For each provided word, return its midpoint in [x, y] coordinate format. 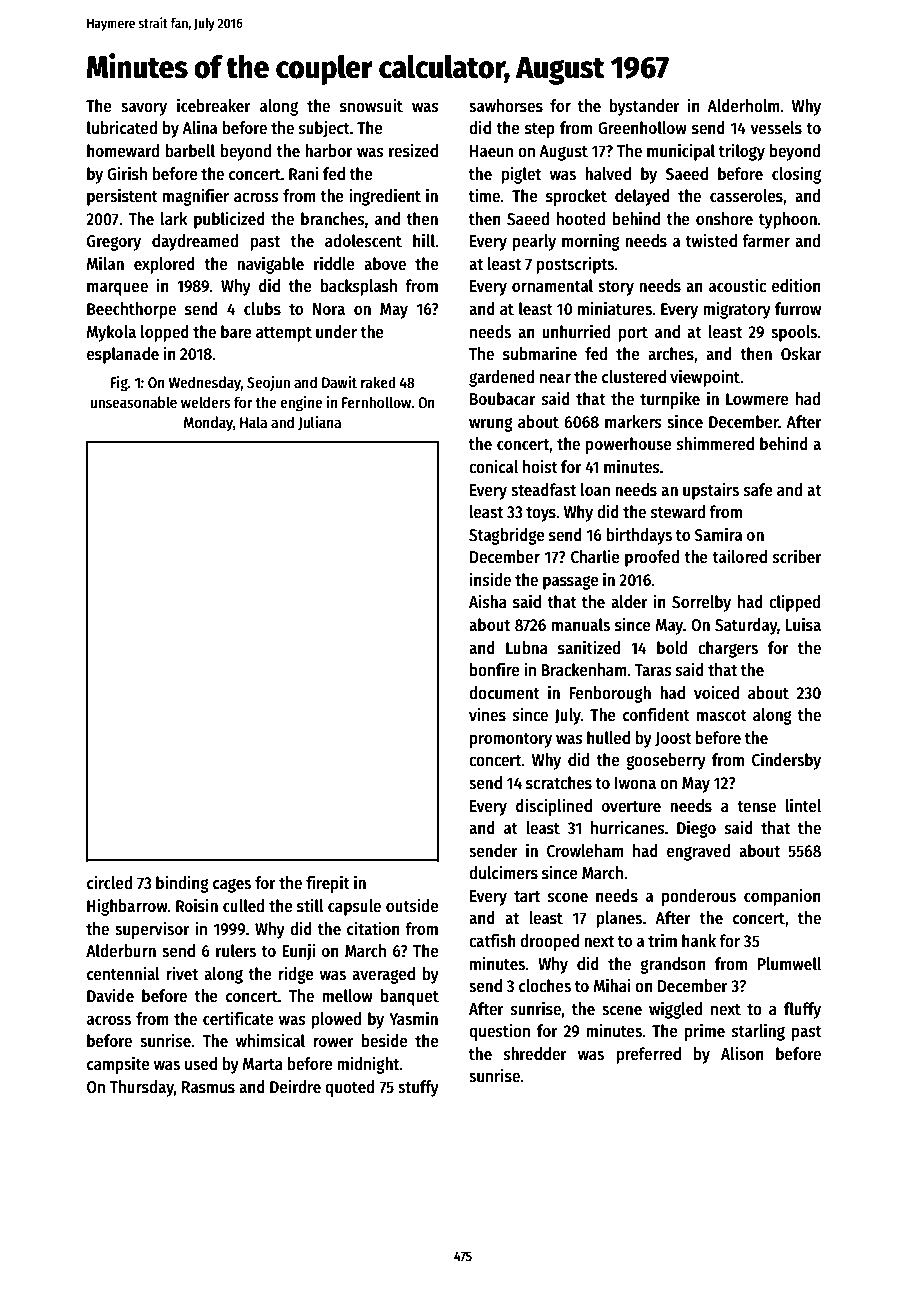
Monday [208, 423]
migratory [737, 310]
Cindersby [786, 761]
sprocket [576, 197]
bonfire [495, 669]
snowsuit [371, 105]
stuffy [418, 1088]
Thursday [141, 1088]
